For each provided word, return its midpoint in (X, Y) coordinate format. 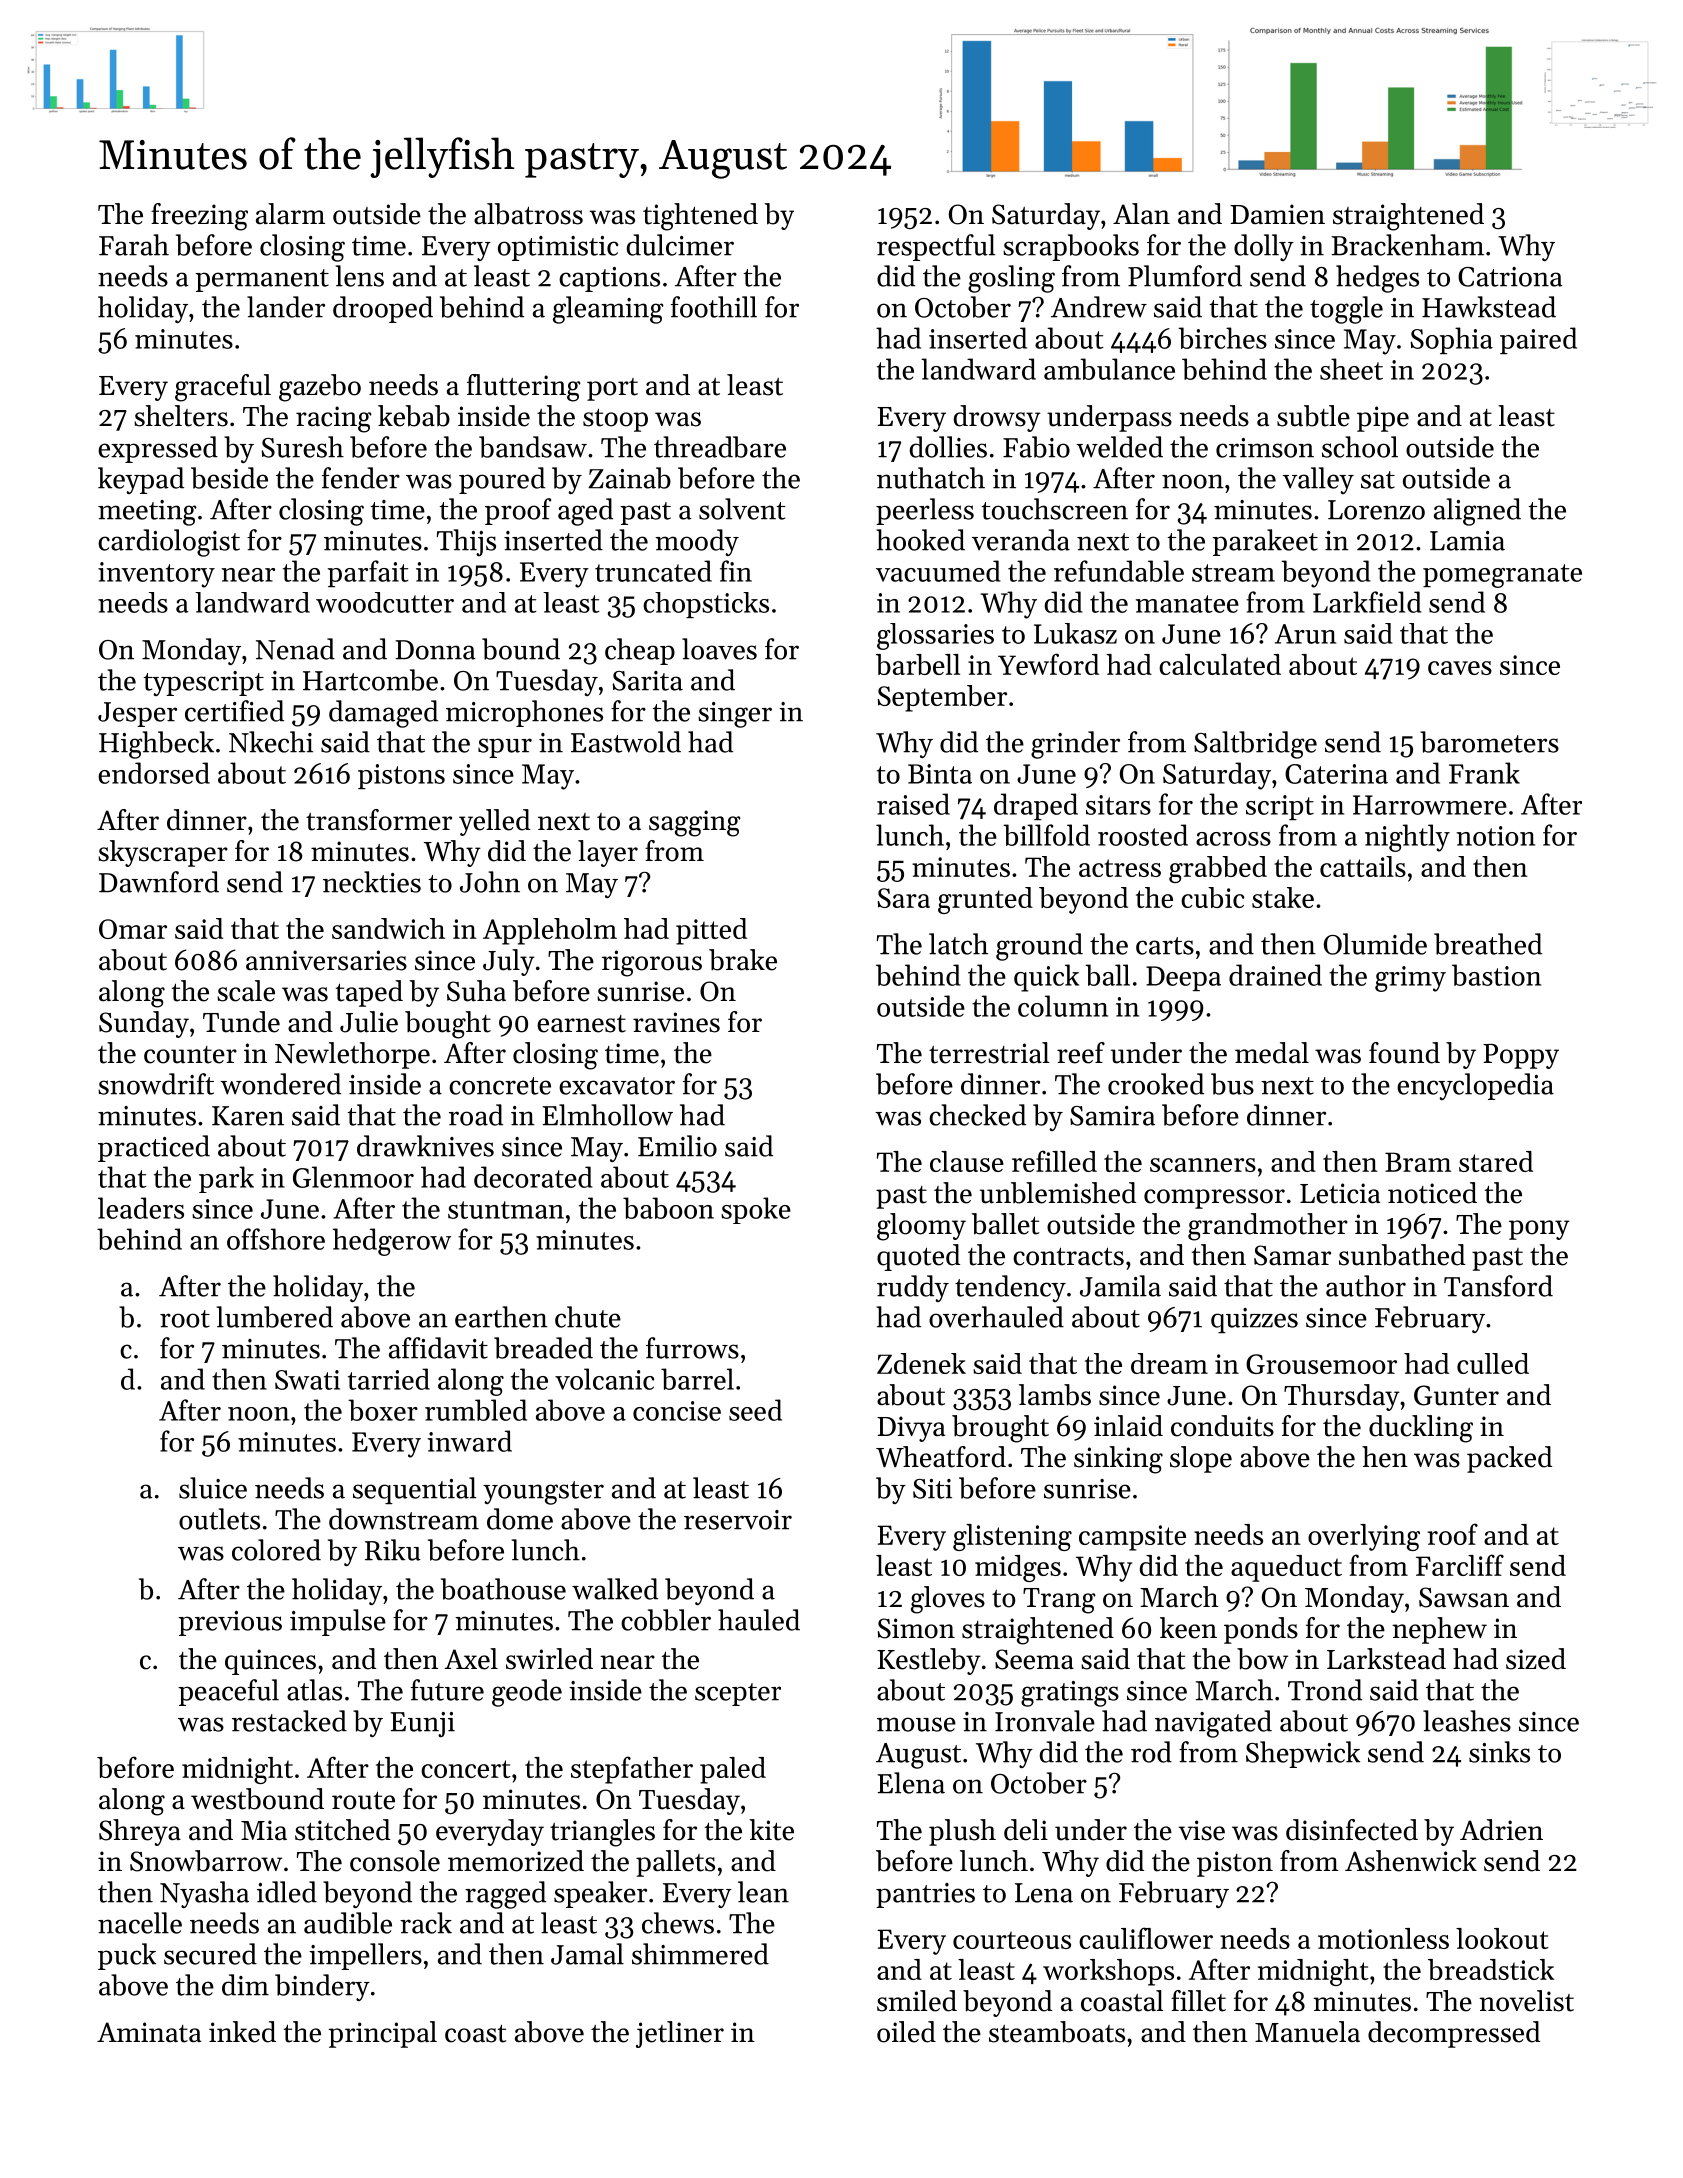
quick (1046, 978)
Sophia (1452, 340)
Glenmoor (353, 1177)
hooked (920, 540)
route (363, 1801)
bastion (1496, 975)
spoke (756, 1210)
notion (1496, 836)
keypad (141, 480)
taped (369, 993)
